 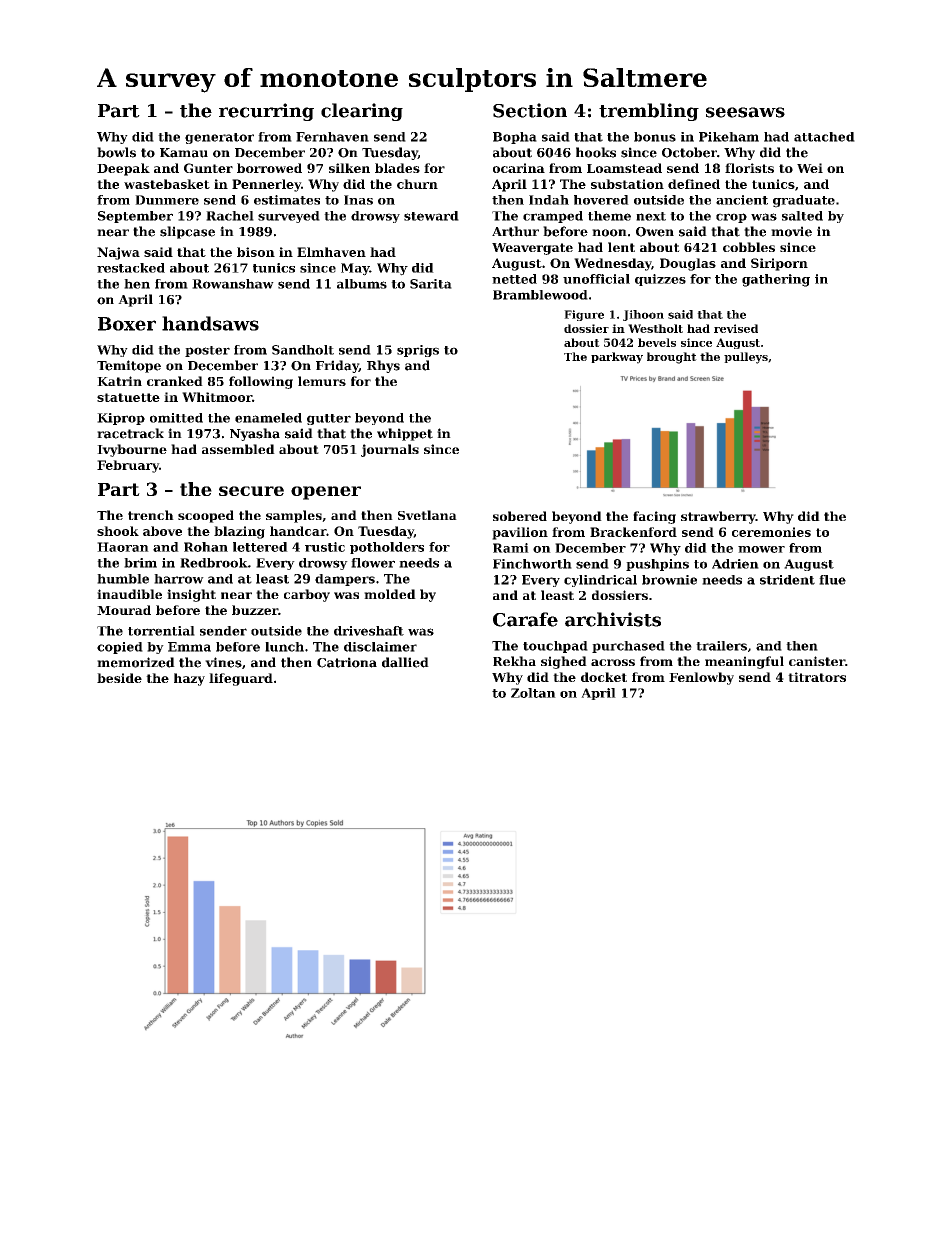 I want to click on Loamstead, so click(x=624, y=168).
